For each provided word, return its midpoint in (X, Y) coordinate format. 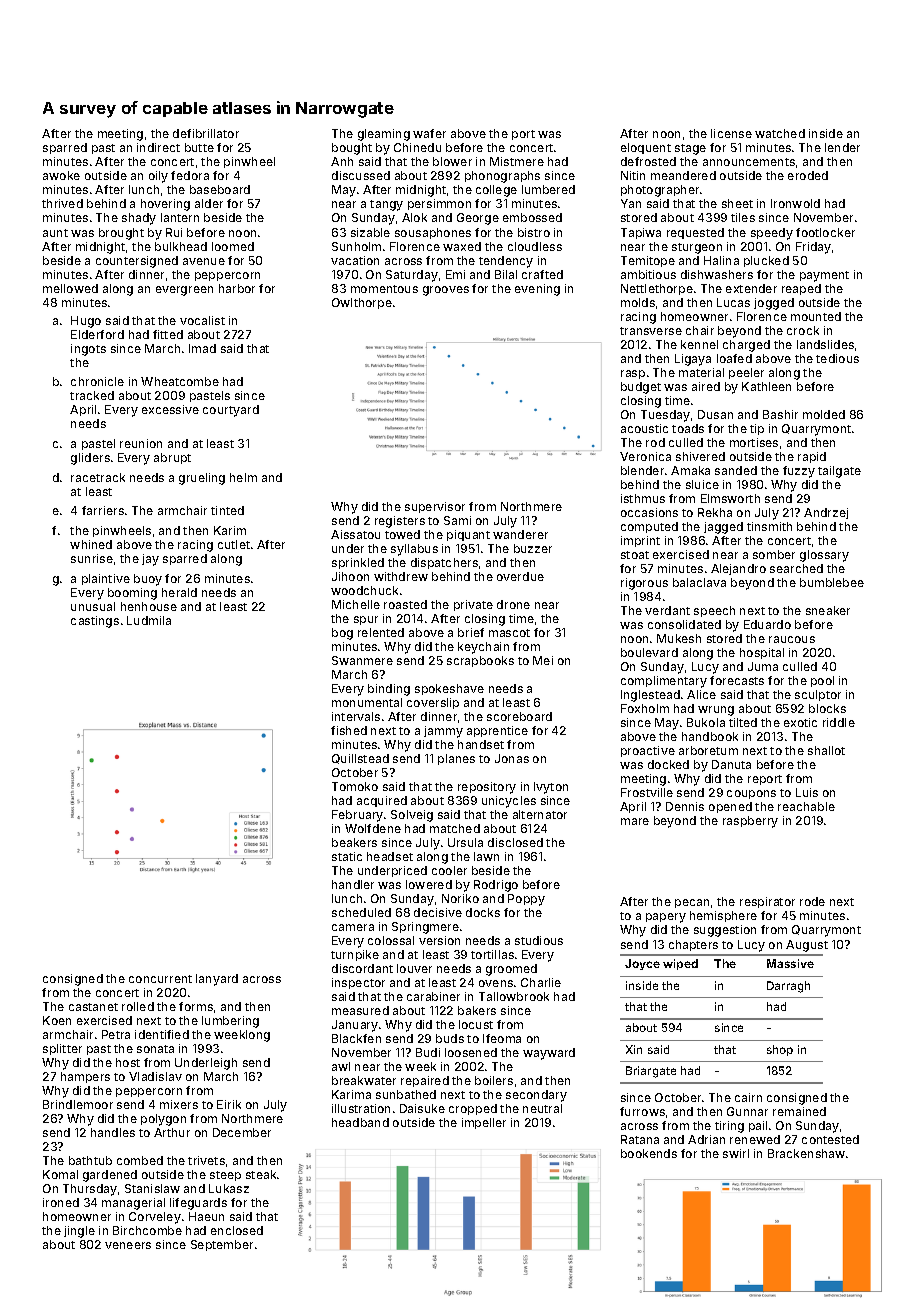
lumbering (230, 1022)
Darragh (788, 987)
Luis (807, 792)
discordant (362, 968)
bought (352, 149)
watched (780, 133)
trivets (206, 1160)
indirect (158, 147)
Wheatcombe (180, 381)
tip (757, 429)
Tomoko (355, 786)
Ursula (465, 842)
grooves (446, 291)
